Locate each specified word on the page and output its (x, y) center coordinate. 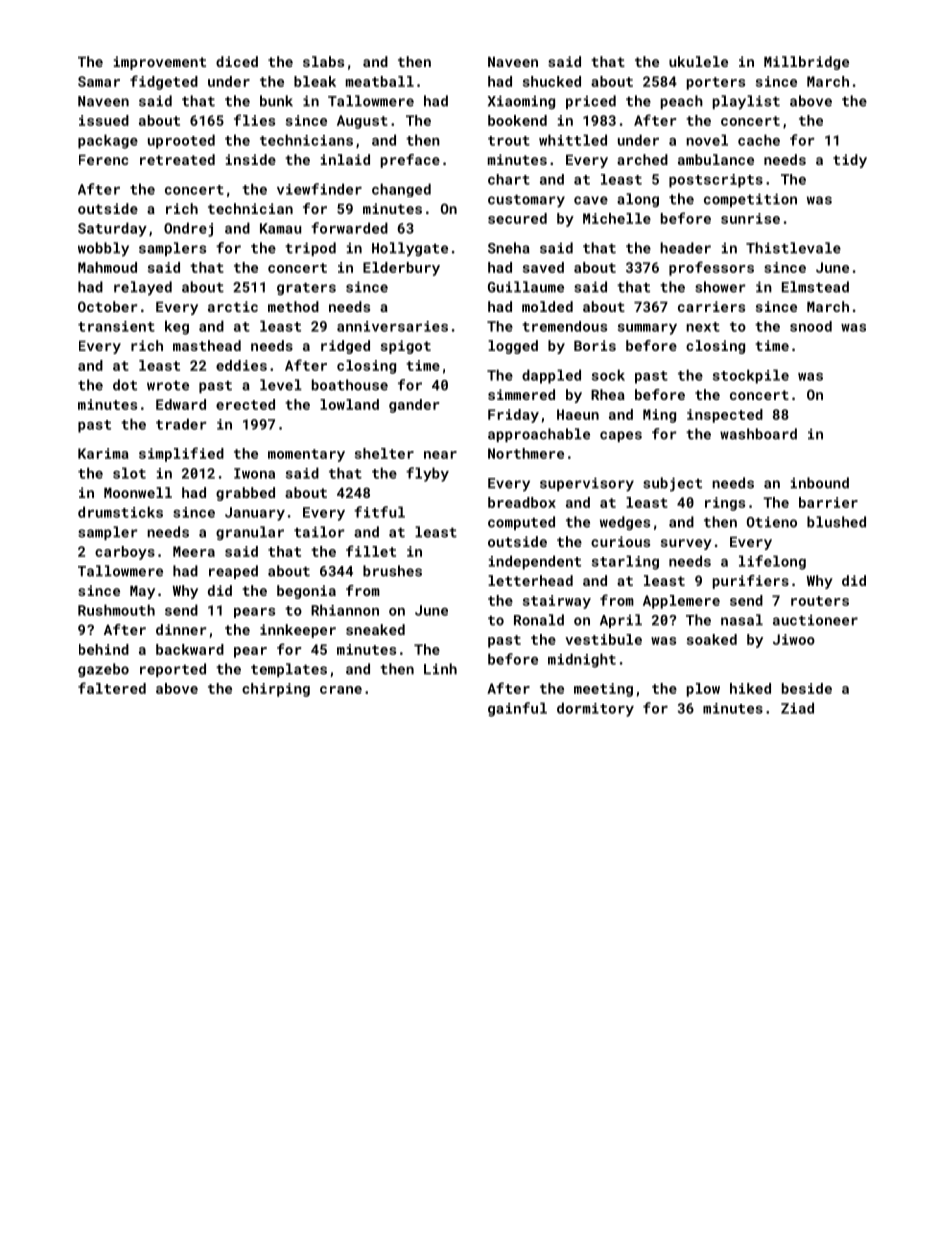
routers (820, 601)
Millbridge (806, 63)
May (142, 592)
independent (535, 562)
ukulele (698, 61)
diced (237, 61)
